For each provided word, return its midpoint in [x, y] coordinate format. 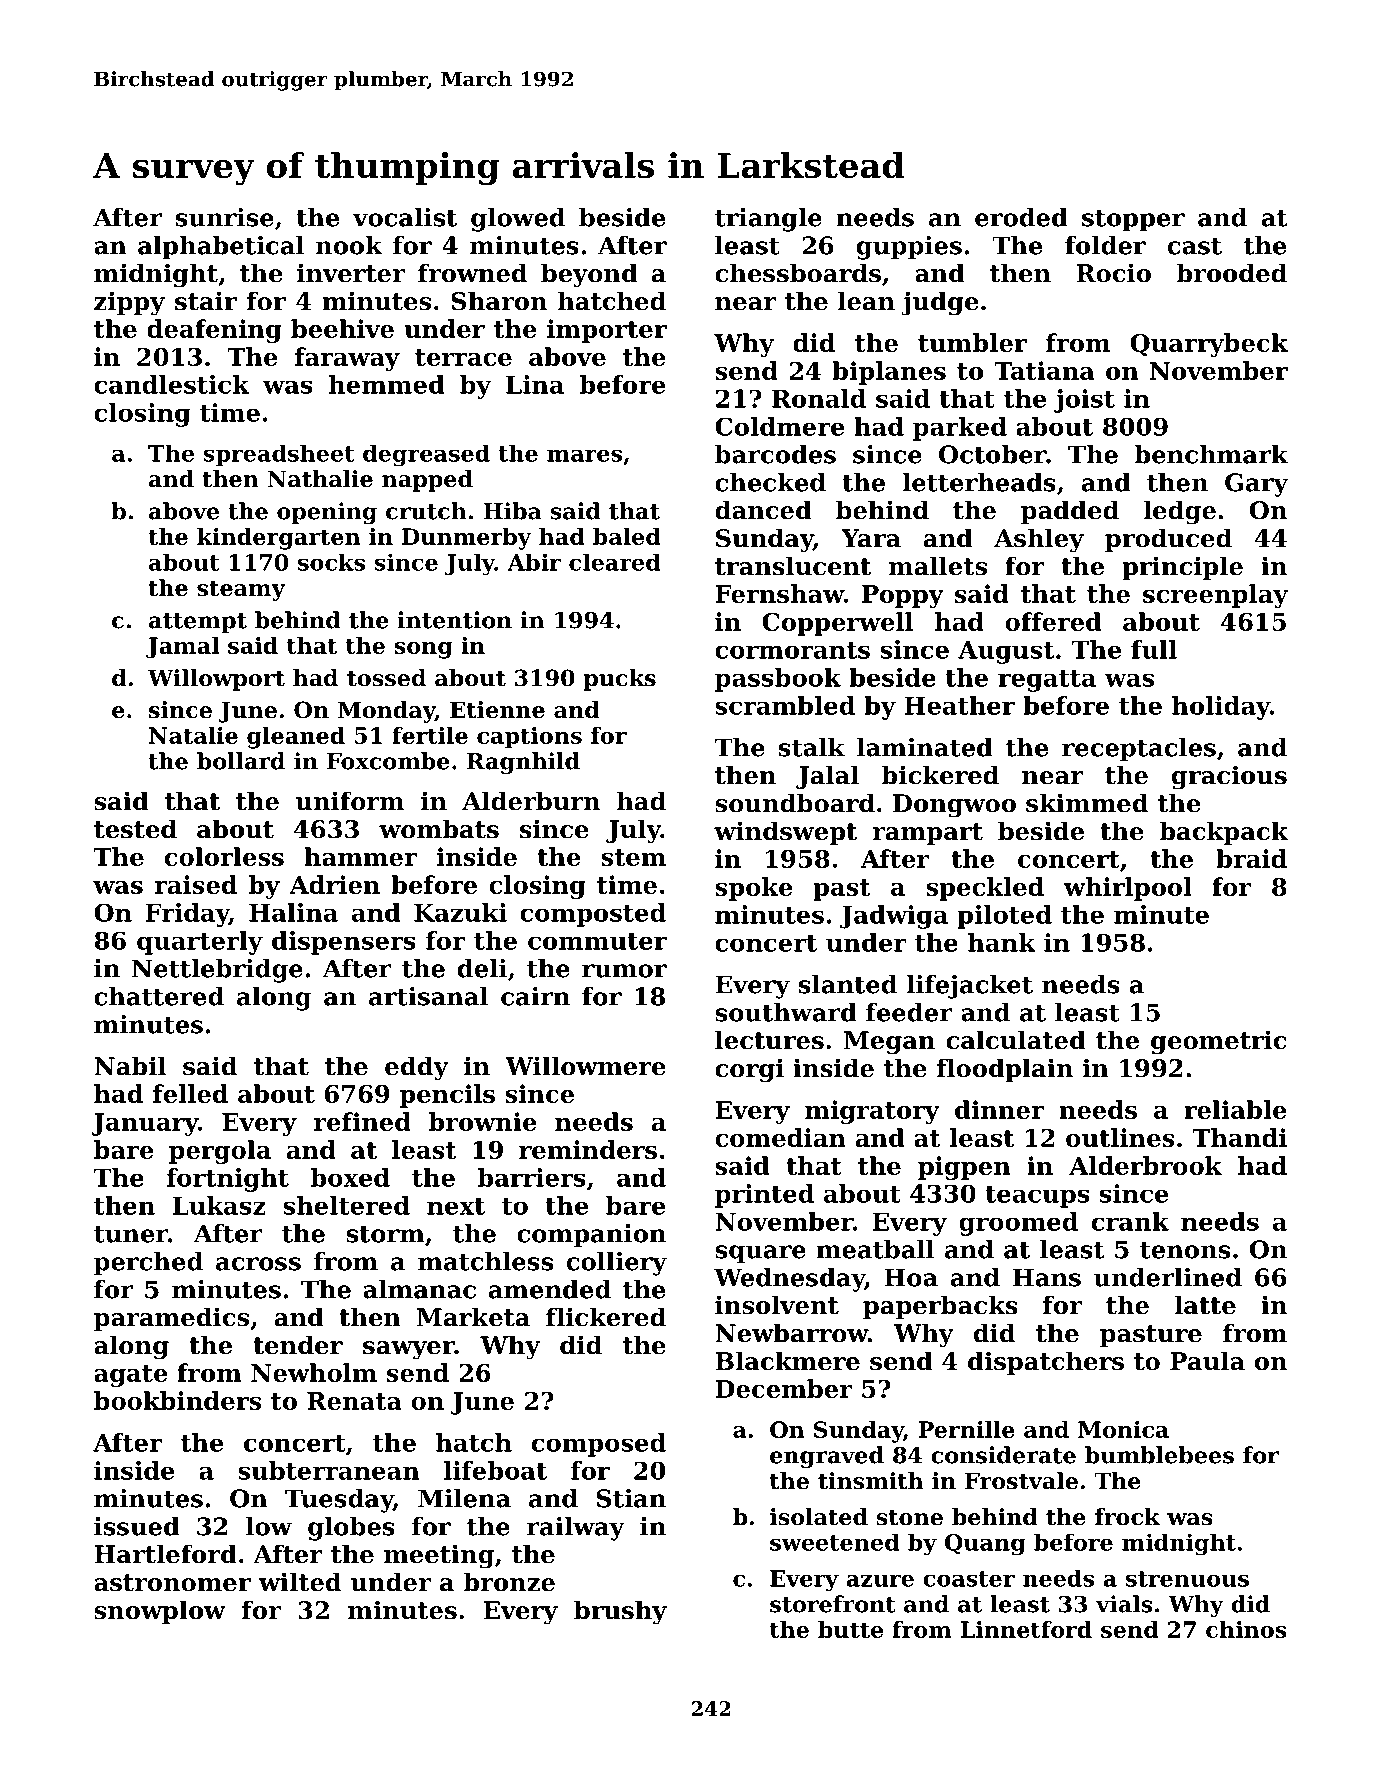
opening [327, 513]
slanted [848, 984]
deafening [215, 331]
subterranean [329, 1470]
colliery [617, 1264]
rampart [927, 834]
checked [770, 482]
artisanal [428, 996]
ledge [1180, 512]
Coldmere [780, 426]
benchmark [1211, 454]
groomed [1019, 1224]
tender [298, 1345]
